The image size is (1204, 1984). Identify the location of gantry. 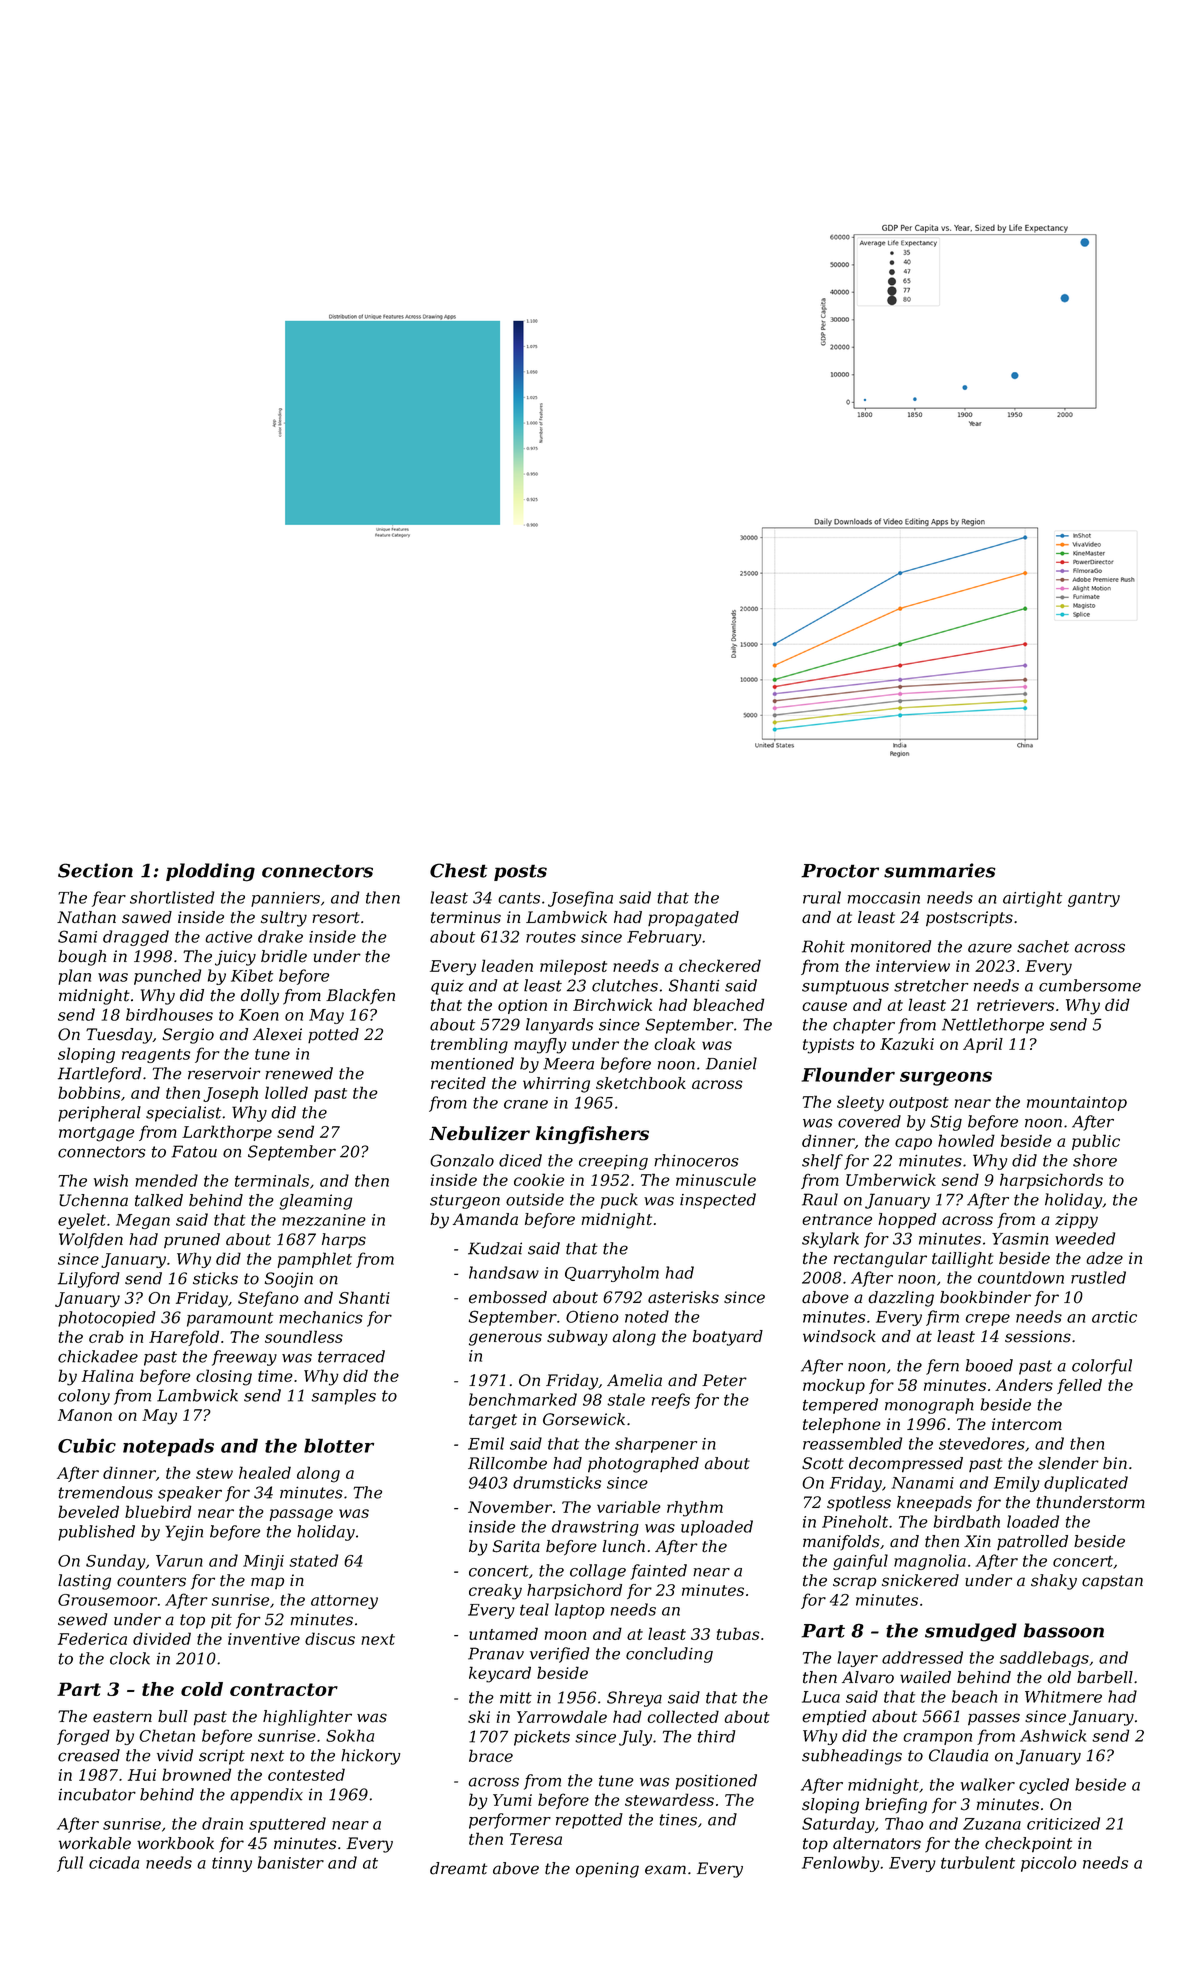
(1094, 899).
